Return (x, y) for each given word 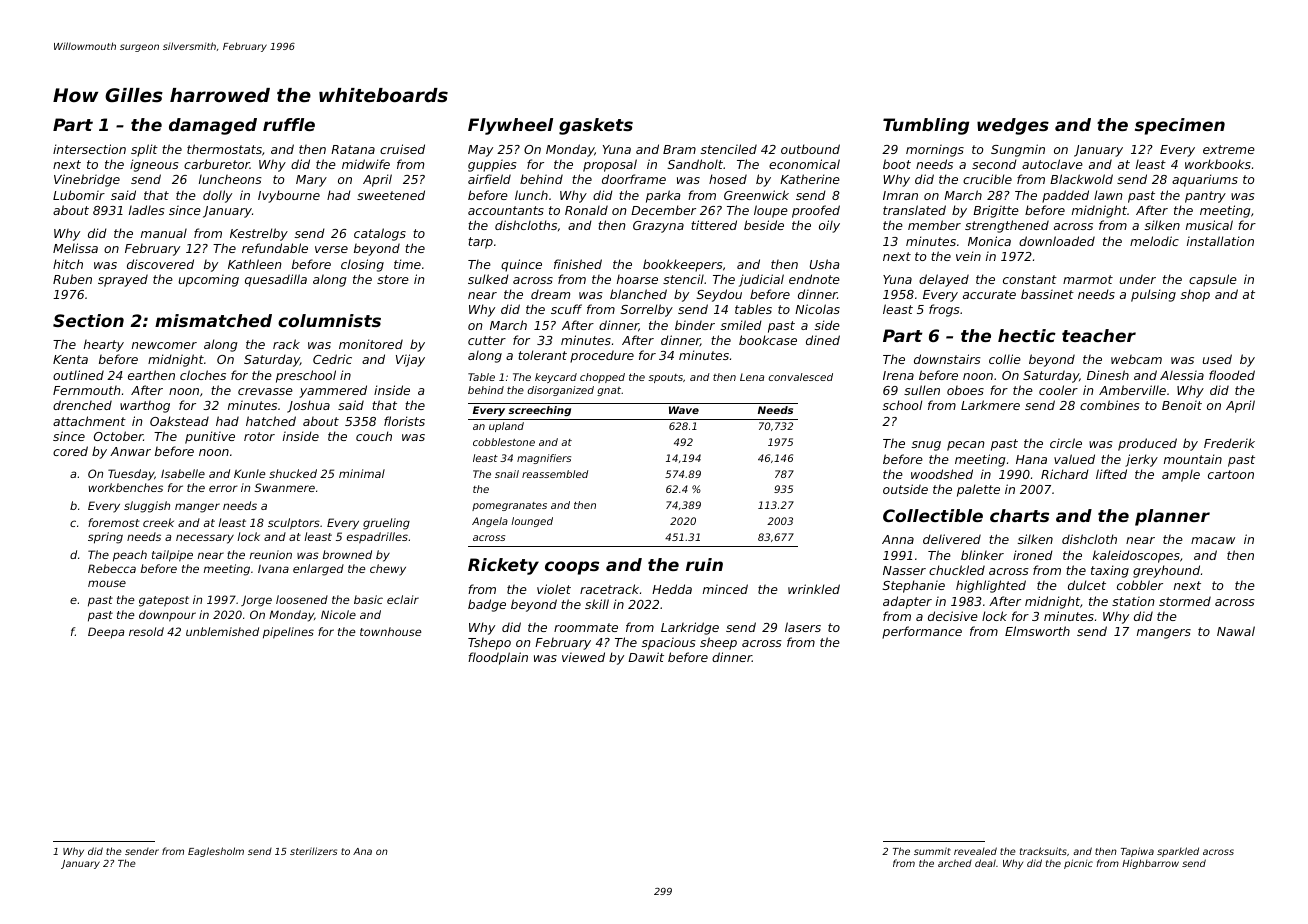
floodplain (498, 658)
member (934, 225)
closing (362, 265)
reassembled (555, 474)
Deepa (106, 633)
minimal (362, 473)
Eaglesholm (216, 852)
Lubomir (79, 195)
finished (578, 264)
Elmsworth (1037, 631)
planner (1172, 517)
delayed (944, 280)
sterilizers (313, 851)
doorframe (634, 179)
